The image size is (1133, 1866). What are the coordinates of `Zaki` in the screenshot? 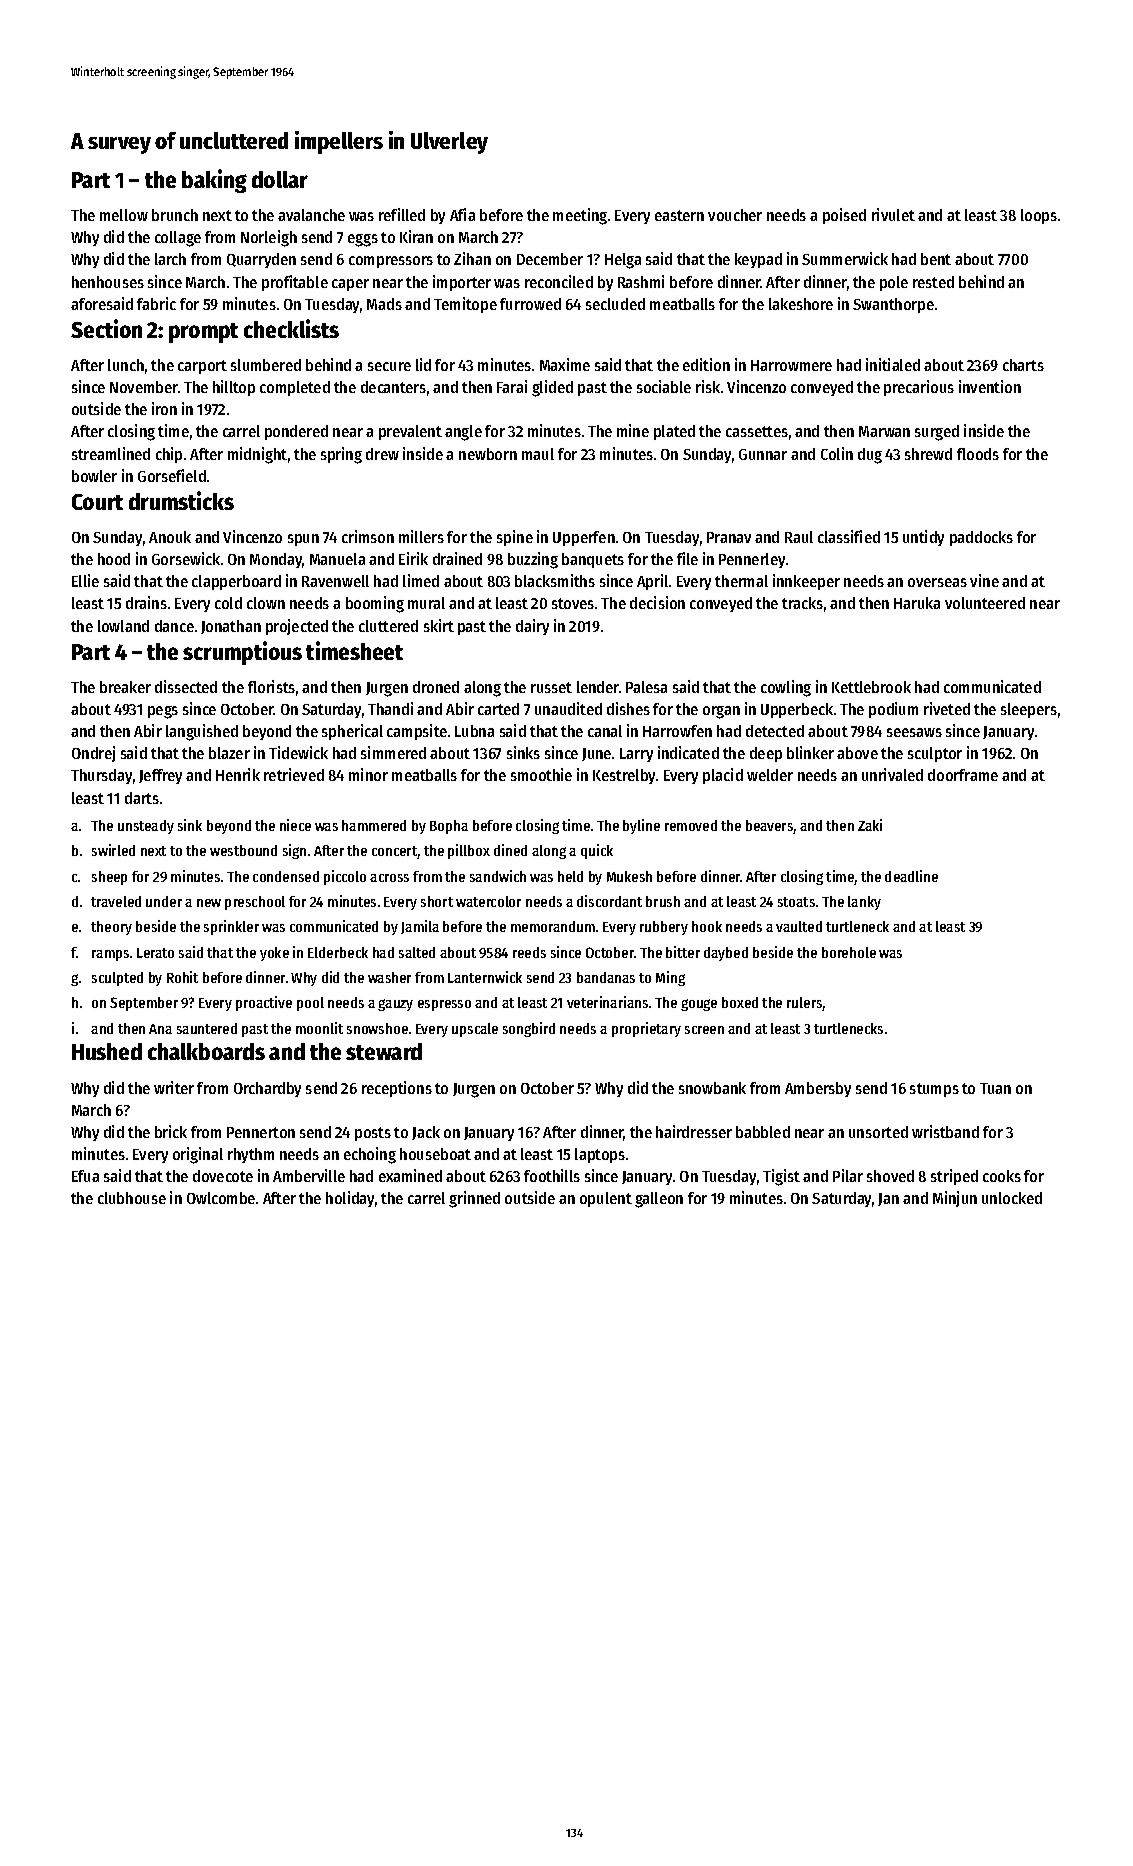 It's located at (870, 825).
